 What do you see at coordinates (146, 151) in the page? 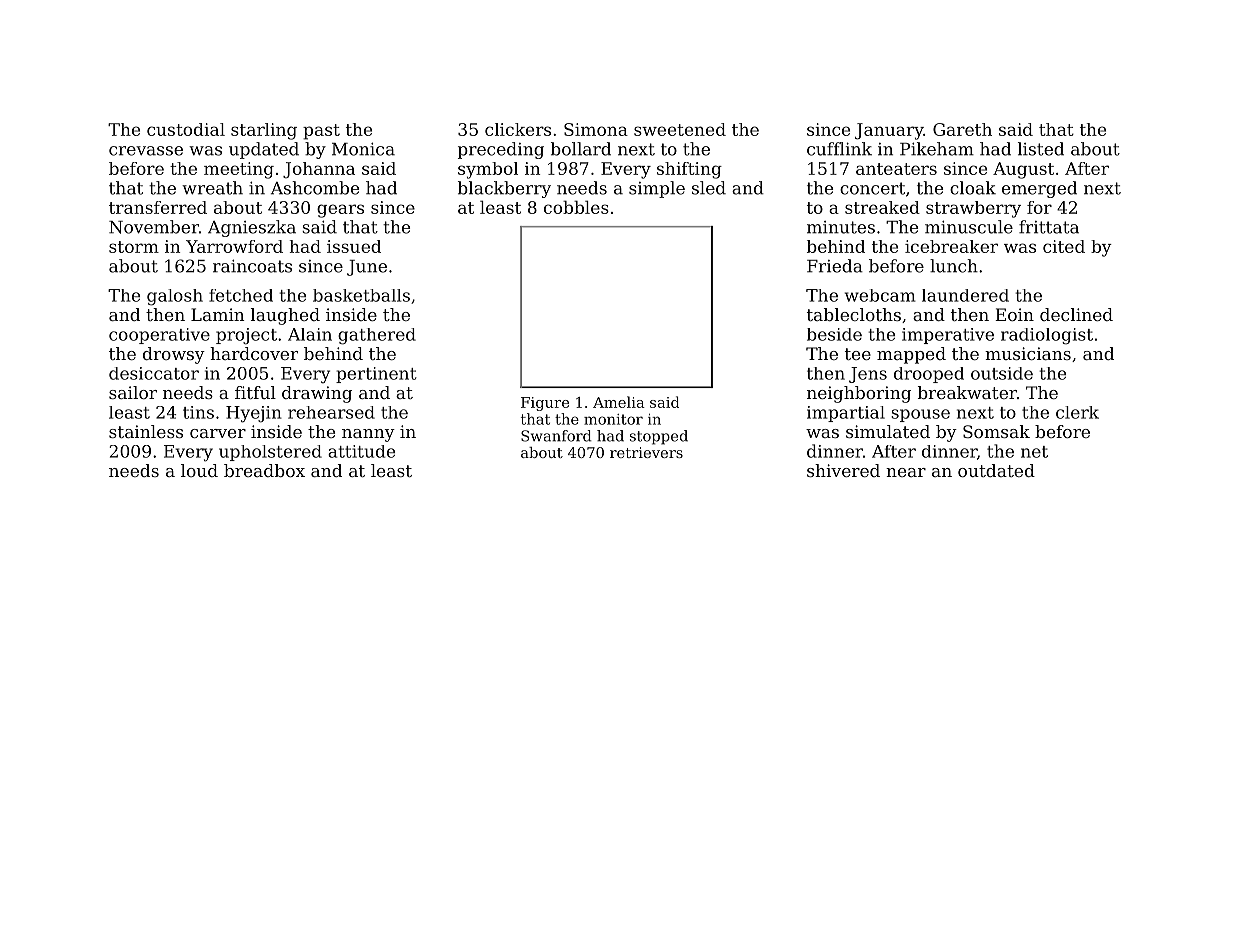
I see `crevasse` at bounding box center [146, 151].
